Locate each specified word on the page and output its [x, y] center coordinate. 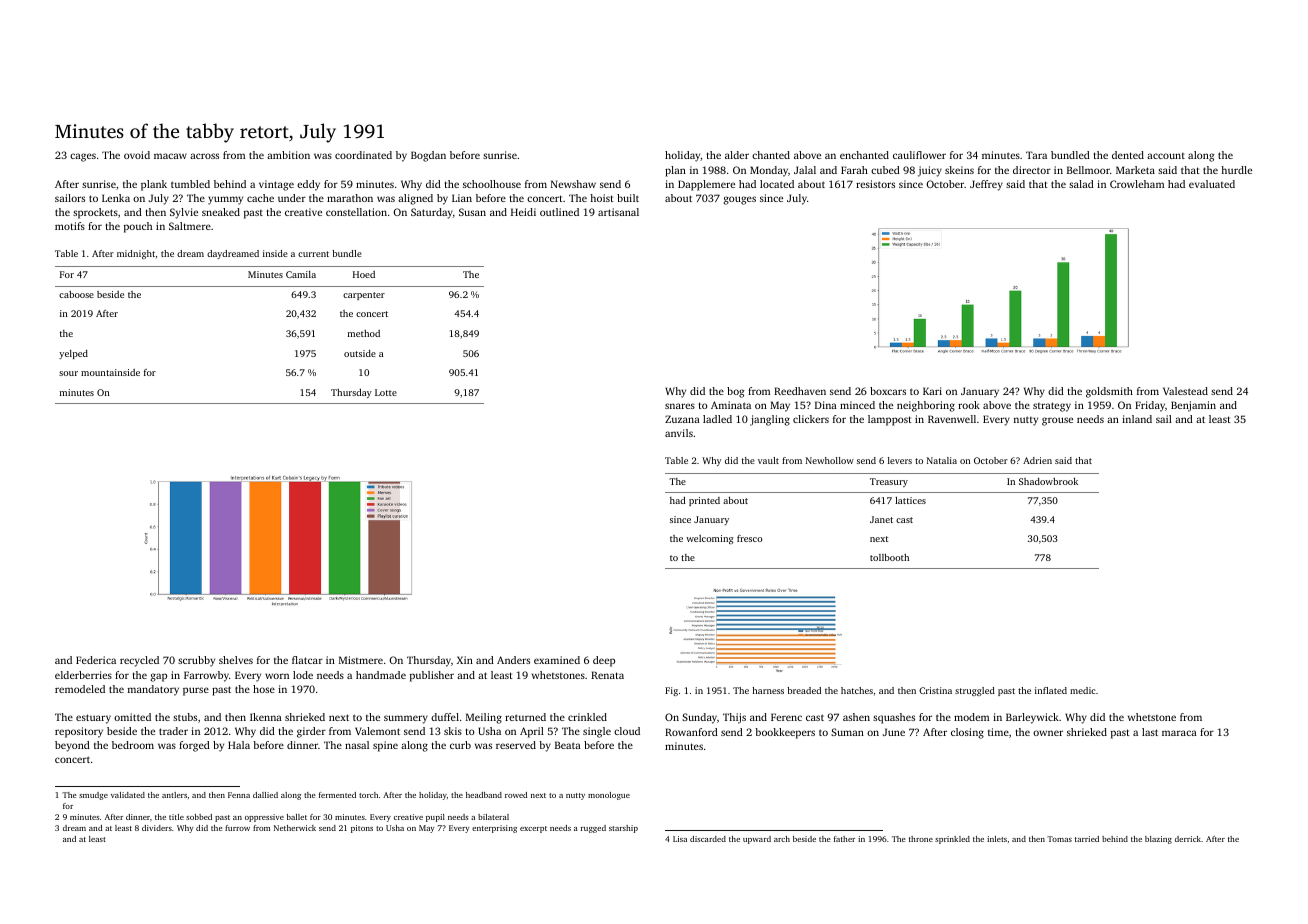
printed [704, 501]
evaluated [1212, 184]
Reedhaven [800, 391]
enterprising [494, 829]
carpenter [364, 296]
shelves [236, 660]
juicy [930, 171]
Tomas [1059, 839]
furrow [237, 828]
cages [83, 157]
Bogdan [428, 156]
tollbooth [889, 557]
